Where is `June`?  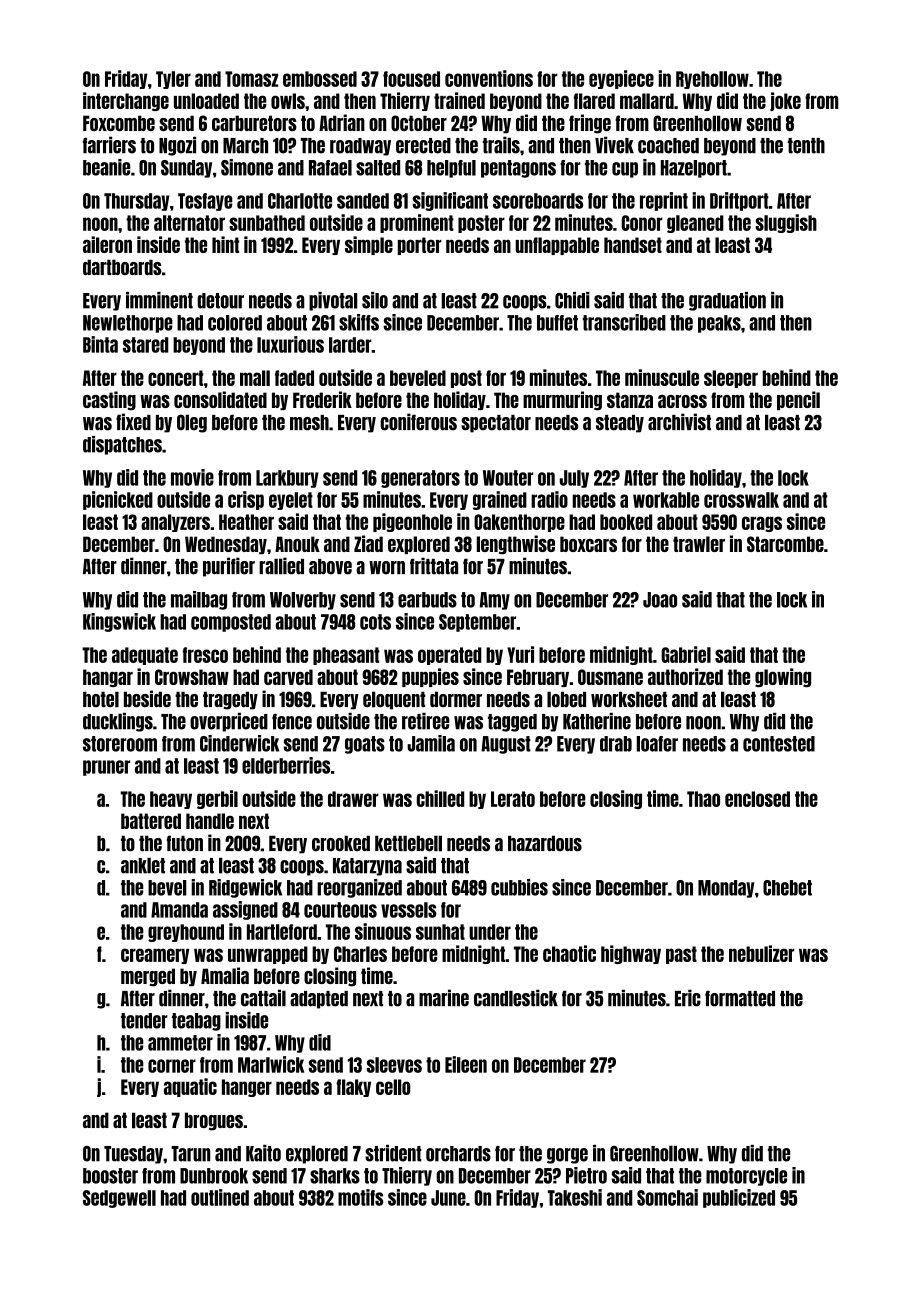
June is located at coordinates (448, 1198).
